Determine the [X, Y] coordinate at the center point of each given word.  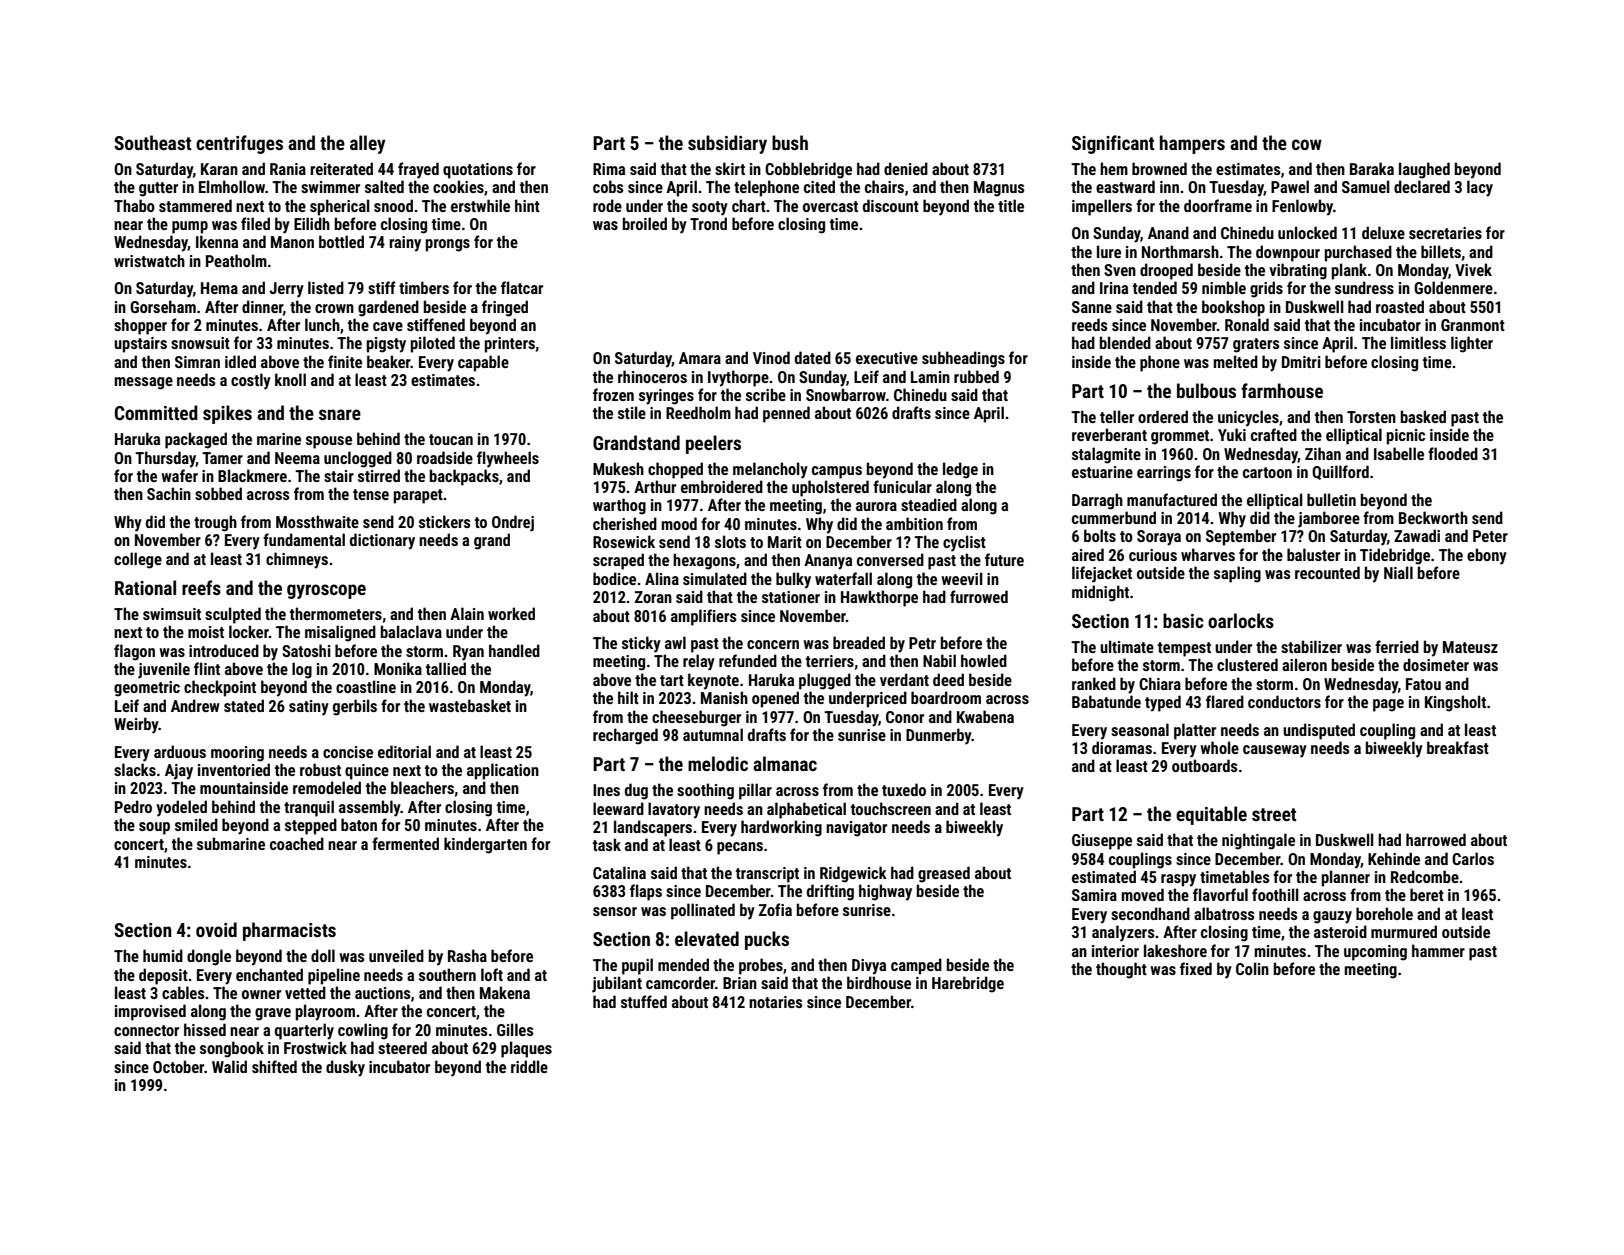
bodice [614, 578]
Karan [219, 169]
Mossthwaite [317, 521]
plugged [825, 681]
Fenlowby [1302, 207]
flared [1225, 701]
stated [244, 705]
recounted [1327, 572]
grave [273, 1014]
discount [891, 205]
